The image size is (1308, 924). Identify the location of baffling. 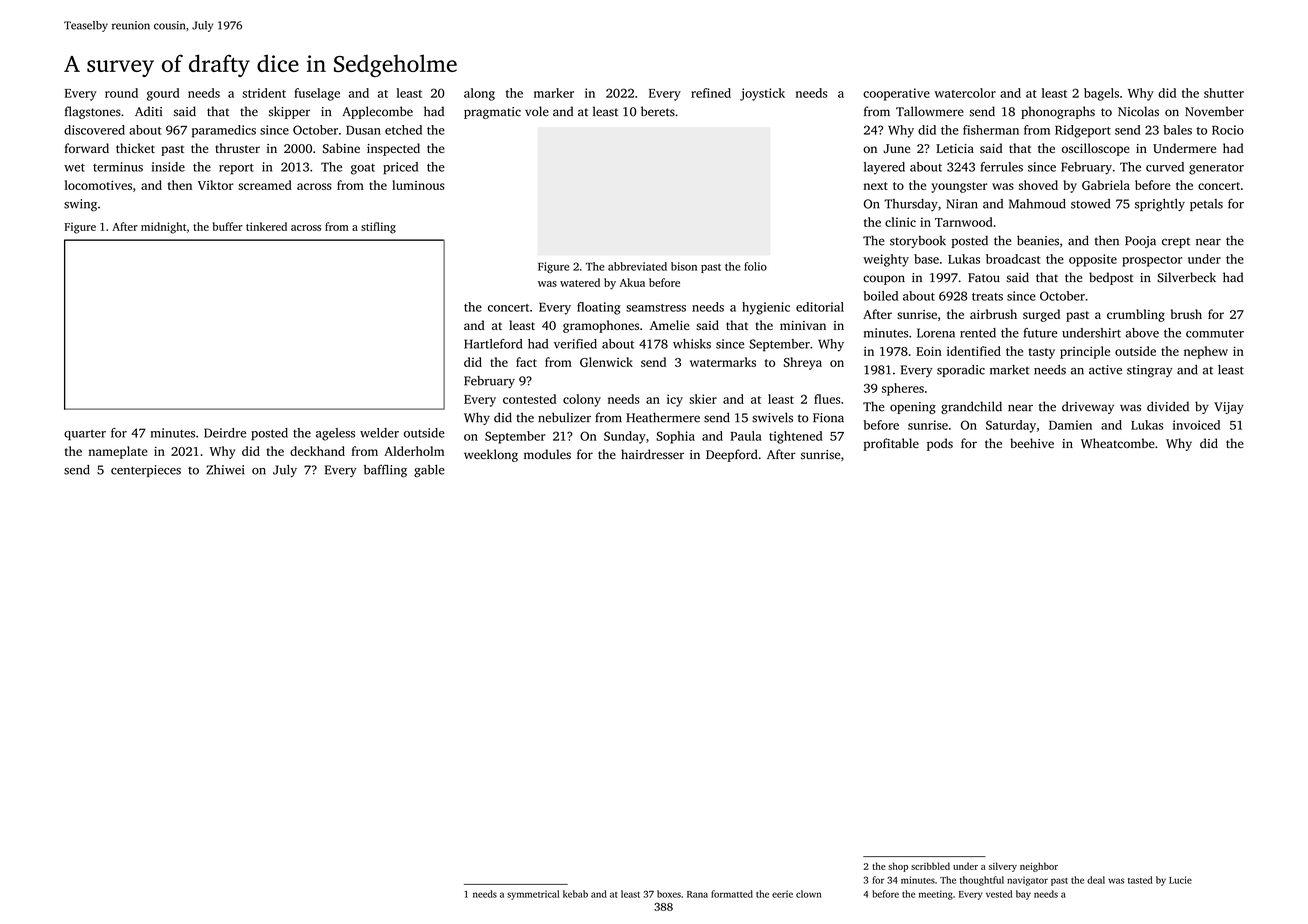
(385, 471).
